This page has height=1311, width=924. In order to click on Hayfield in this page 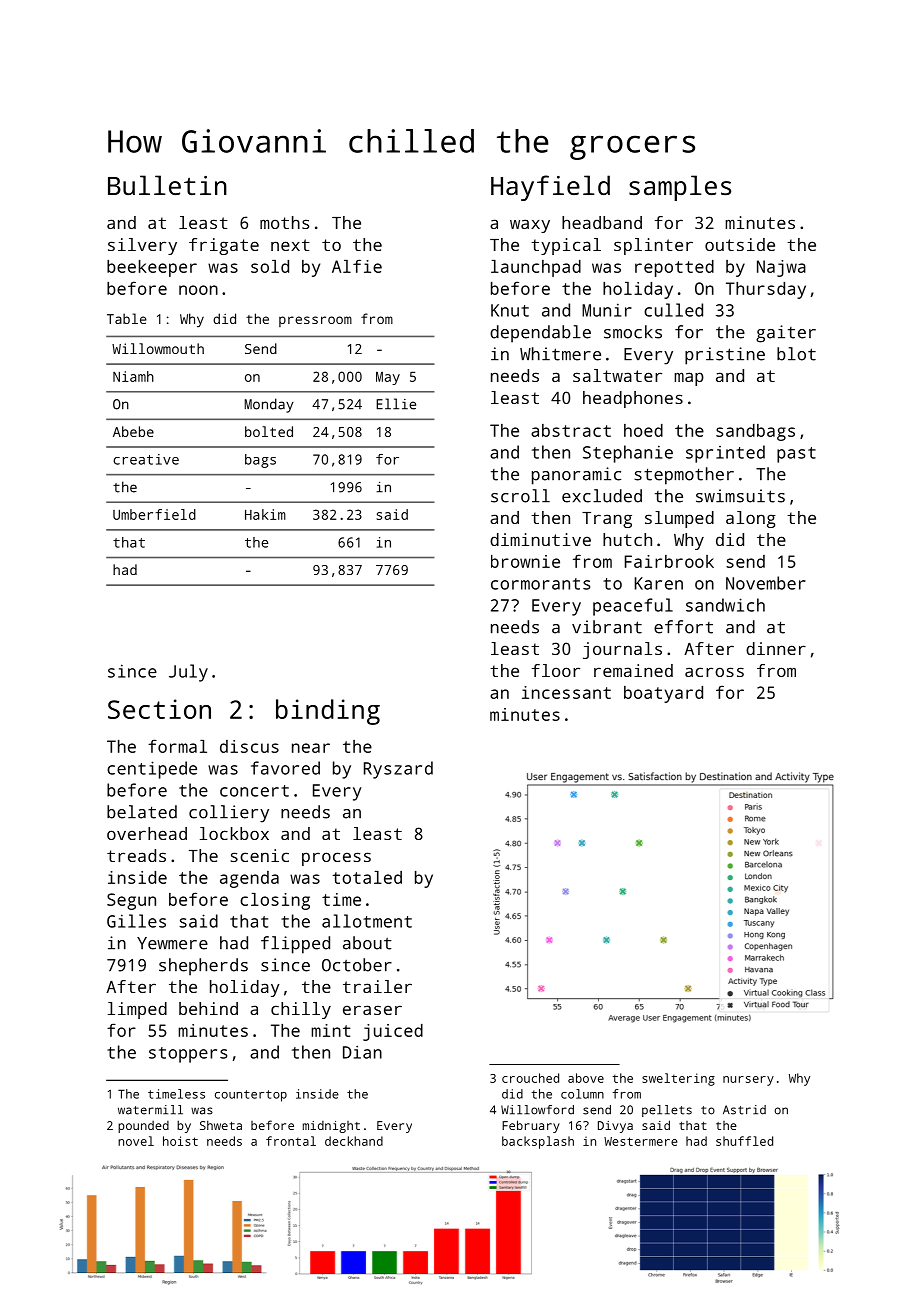, I will do `click(550, 188)`.
